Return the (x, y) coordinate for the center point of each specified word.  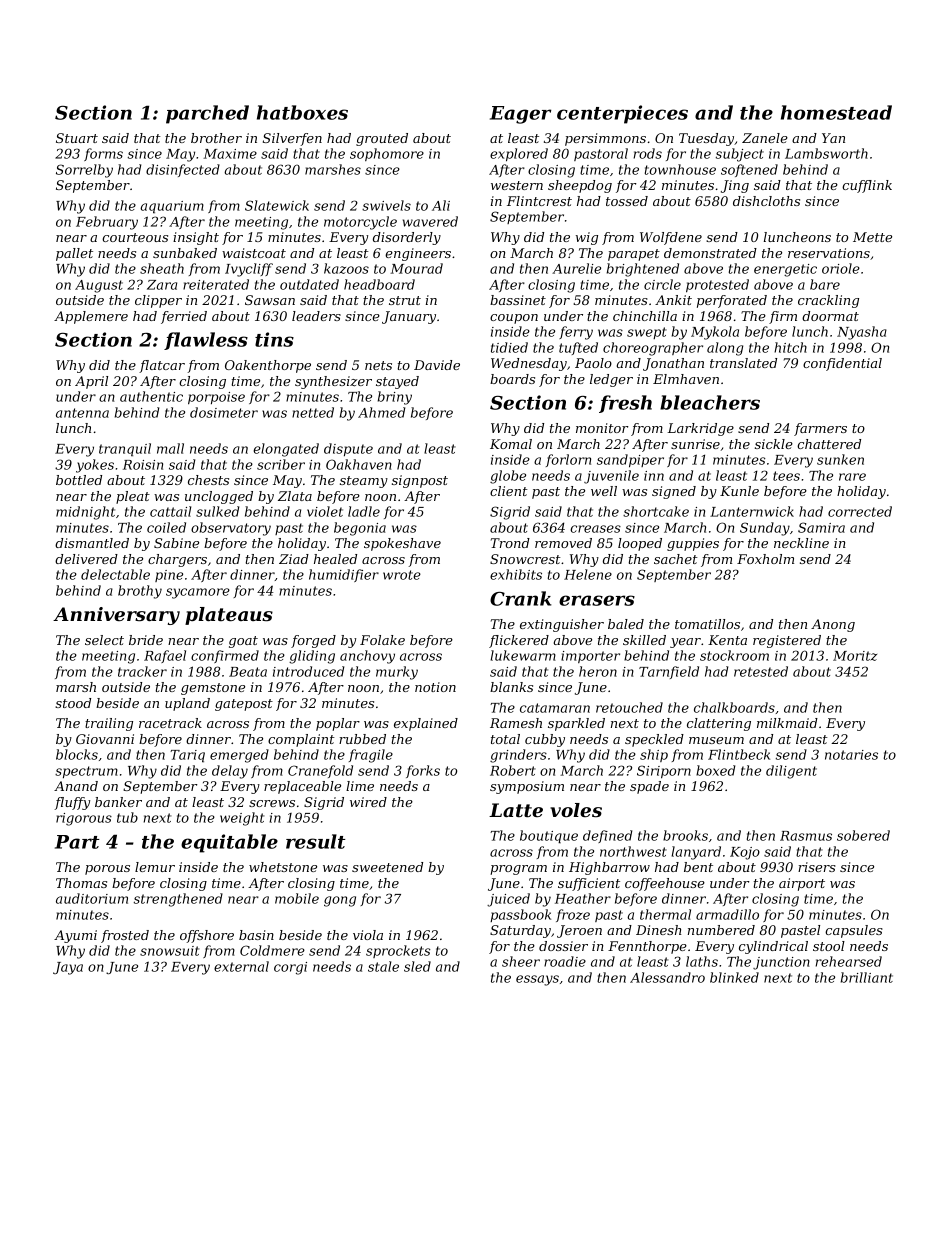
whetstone (283, 867)
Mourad (416, 268)
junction (781, 963)
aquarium (172, 207)
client (509, 491)
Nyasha (862, 333)
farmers (820, 429)
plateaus (229, 616)
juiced (508, 900)
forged (313, 641)
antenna (82, 413)
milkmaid (787, 723)
